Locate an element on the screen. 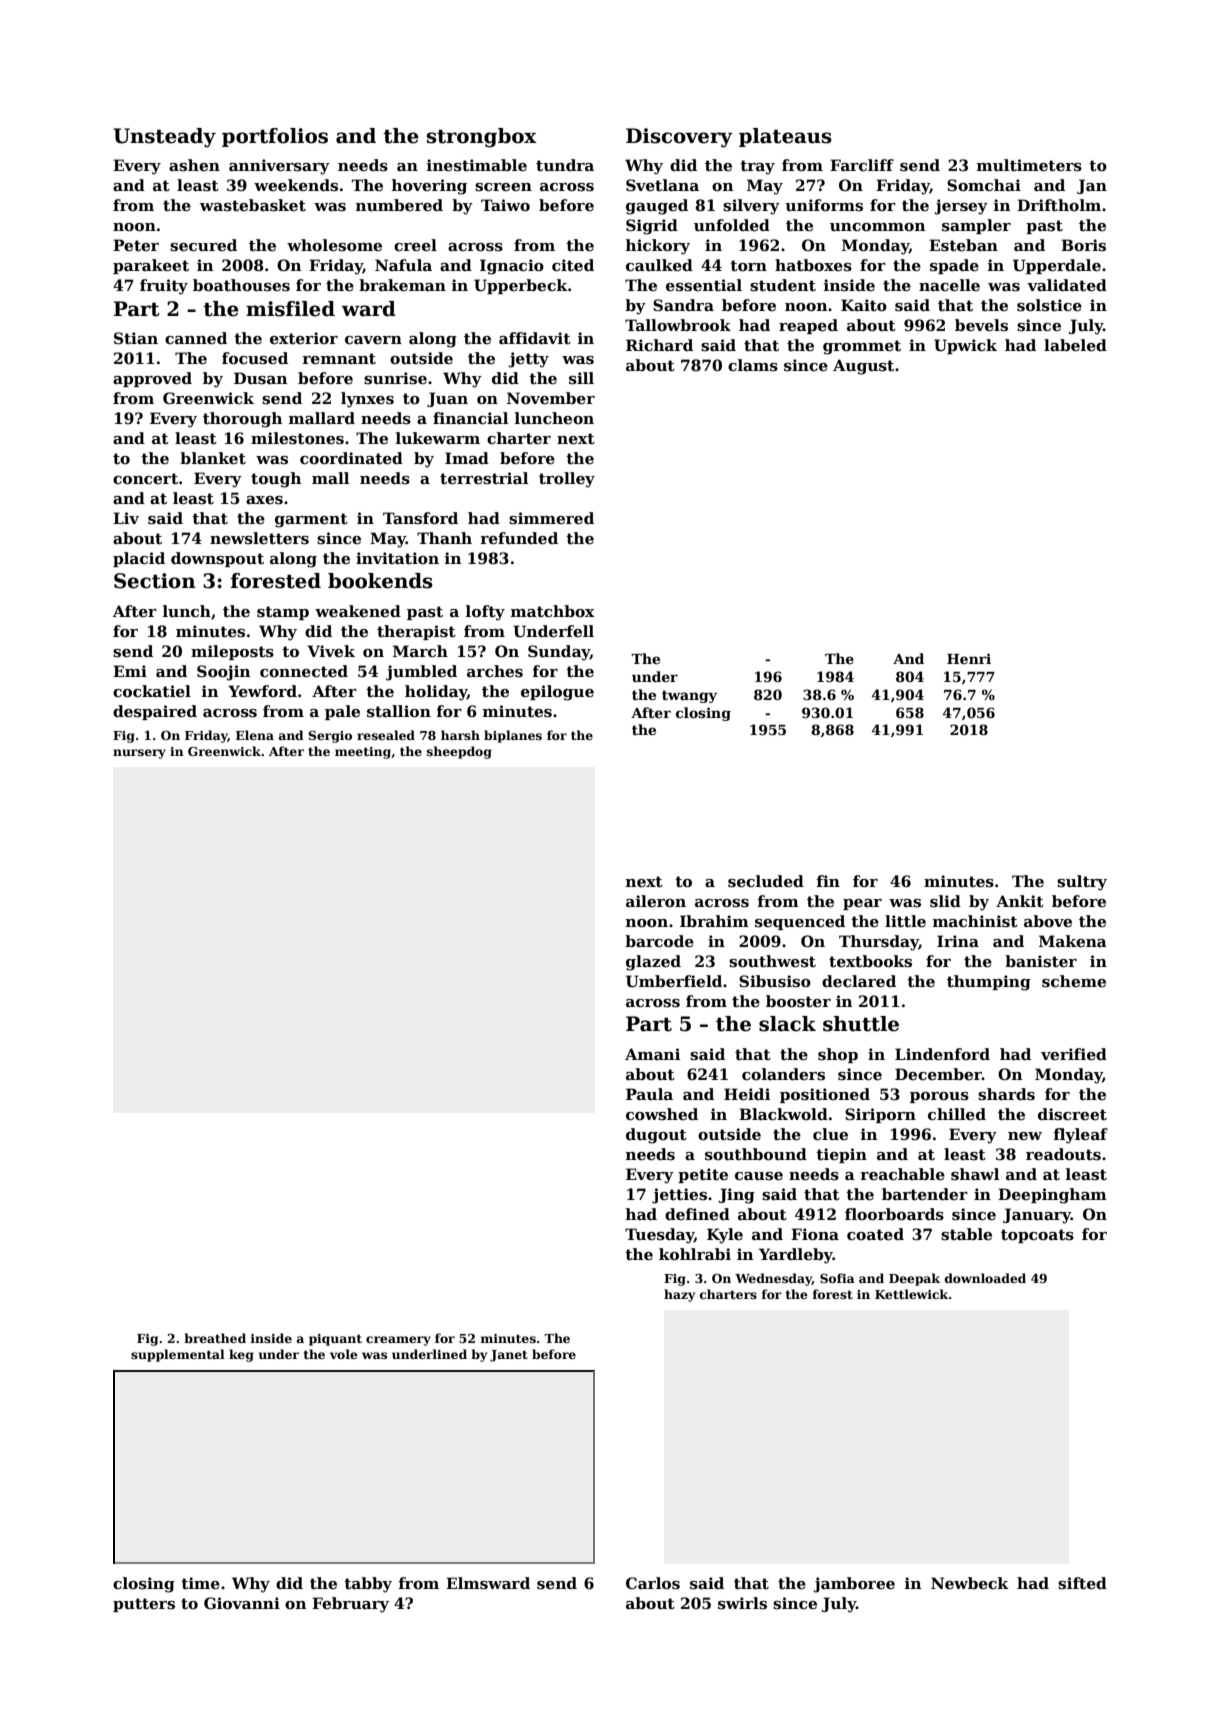 The width and height of the screenshot is (1220, 1726). Discovery is located at coordinates (679, 138).
